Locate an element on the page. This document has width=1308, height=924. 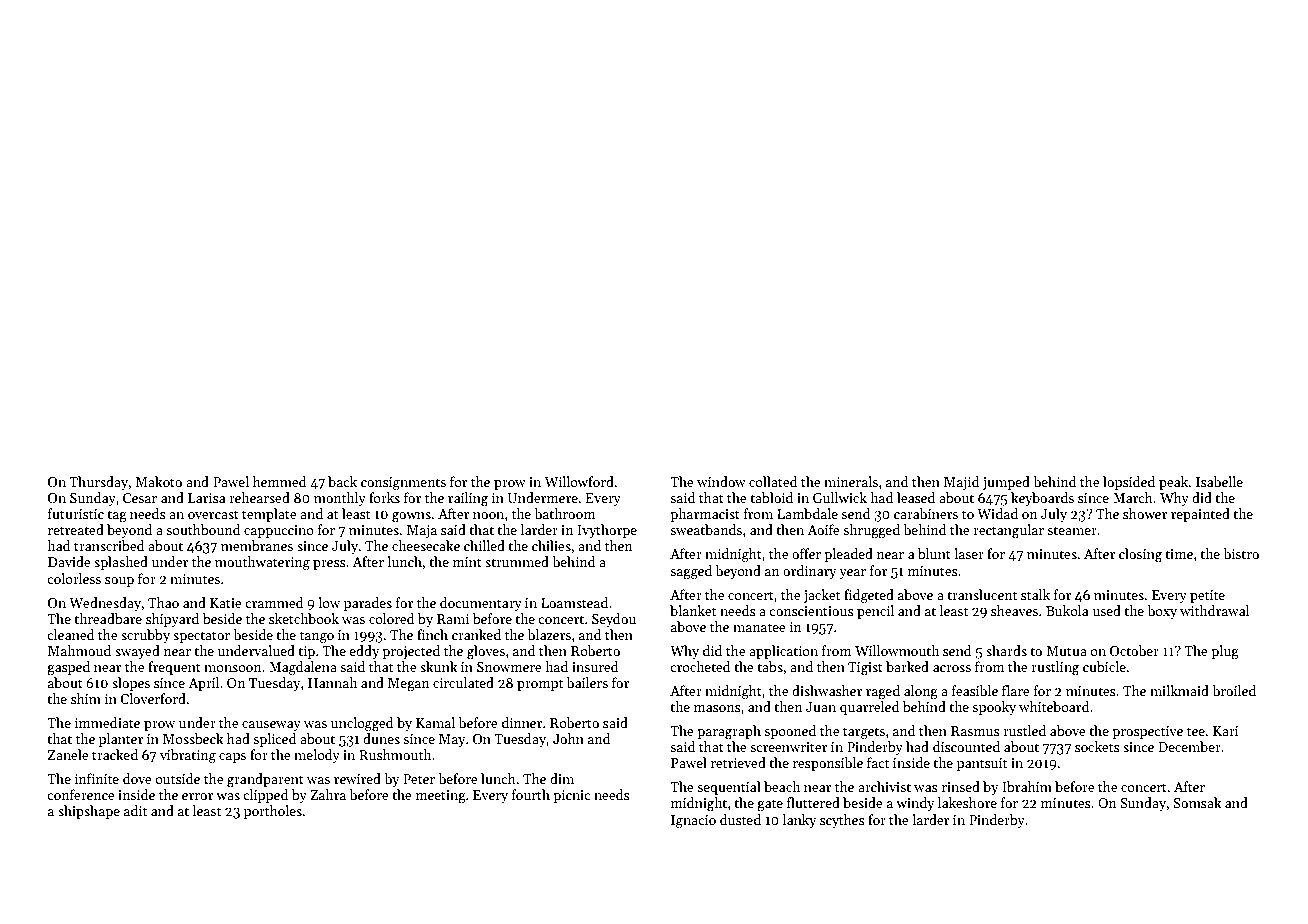
noon is located at coordinates (488, 515).
